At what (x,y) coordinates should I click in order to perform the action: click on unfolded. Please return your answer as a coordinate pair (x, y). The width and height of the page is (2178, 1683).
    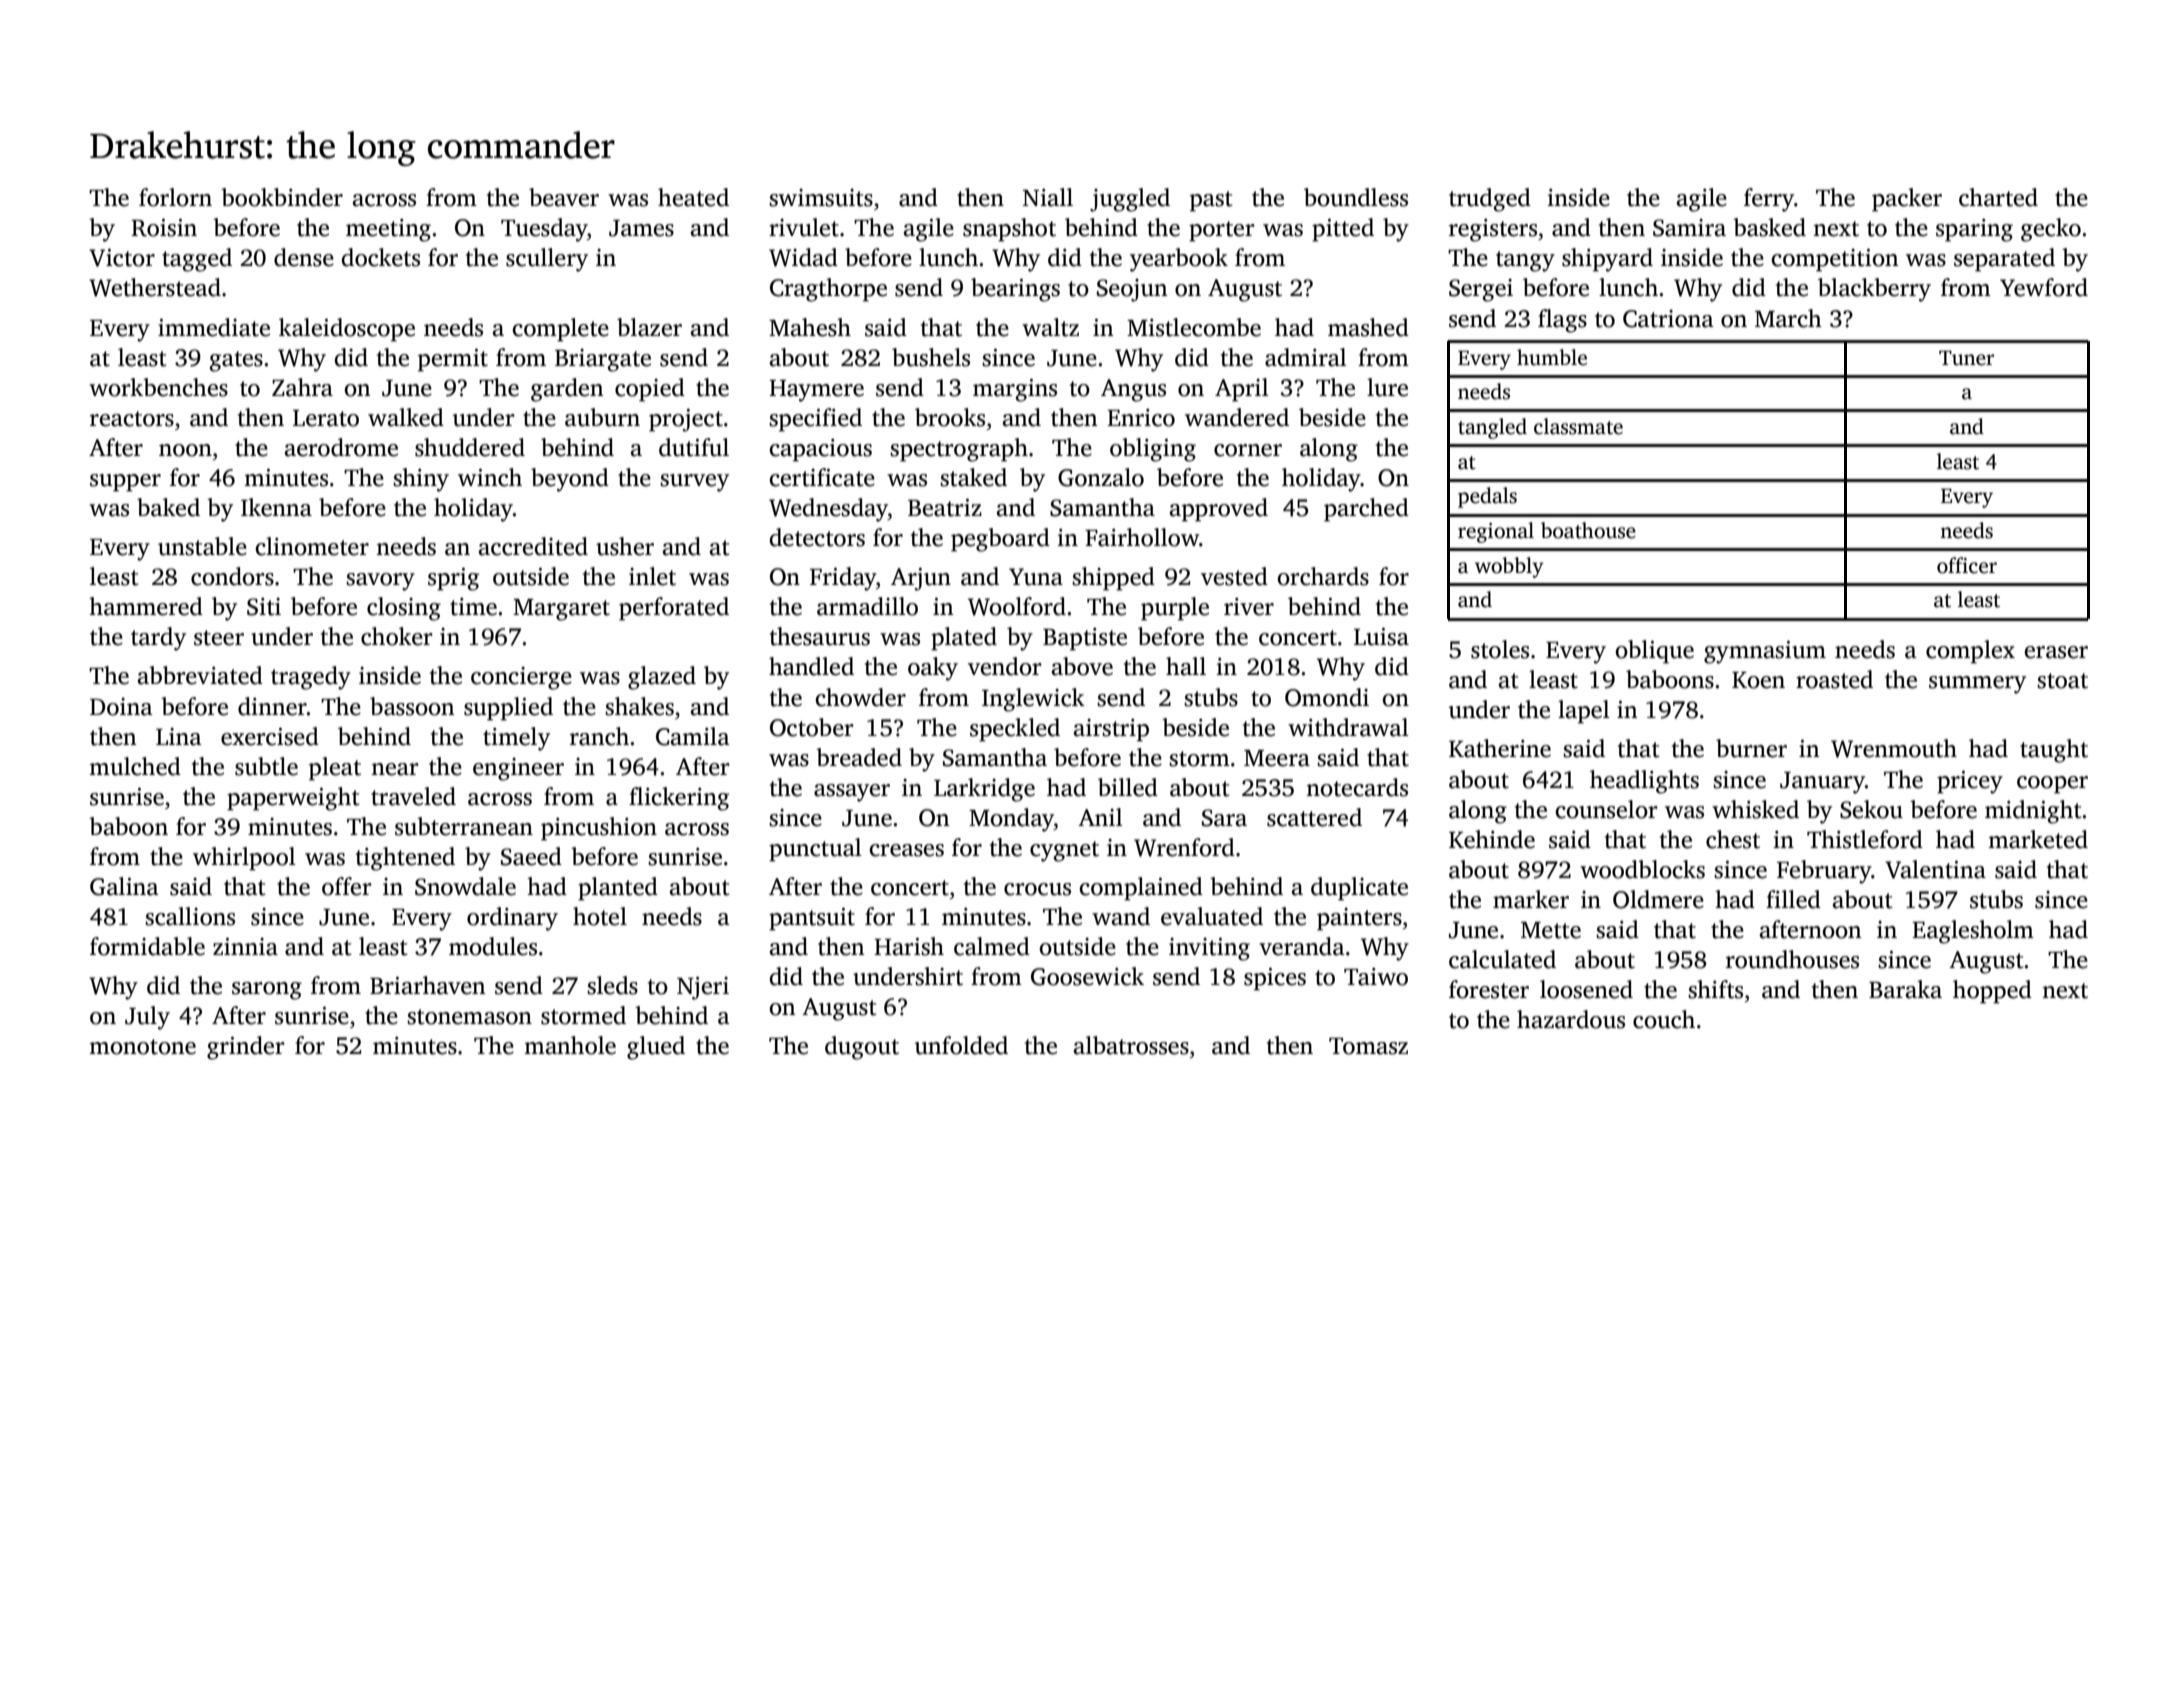
    Looking at the image, I should click on (961, 1045).
